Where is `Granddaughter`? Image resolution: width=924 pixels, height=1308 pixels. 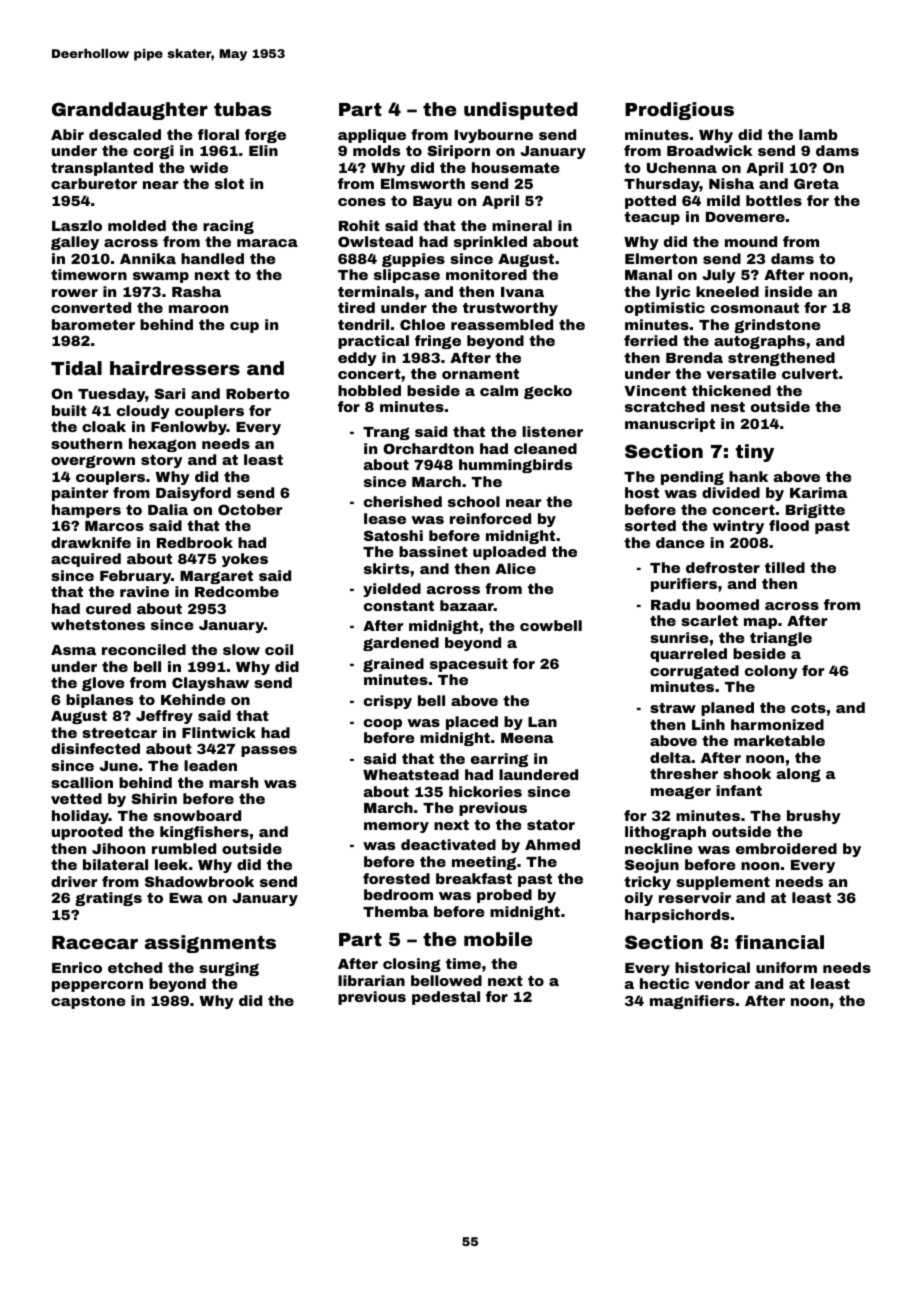 Granddaughter is located at coordinates (130, 111).
